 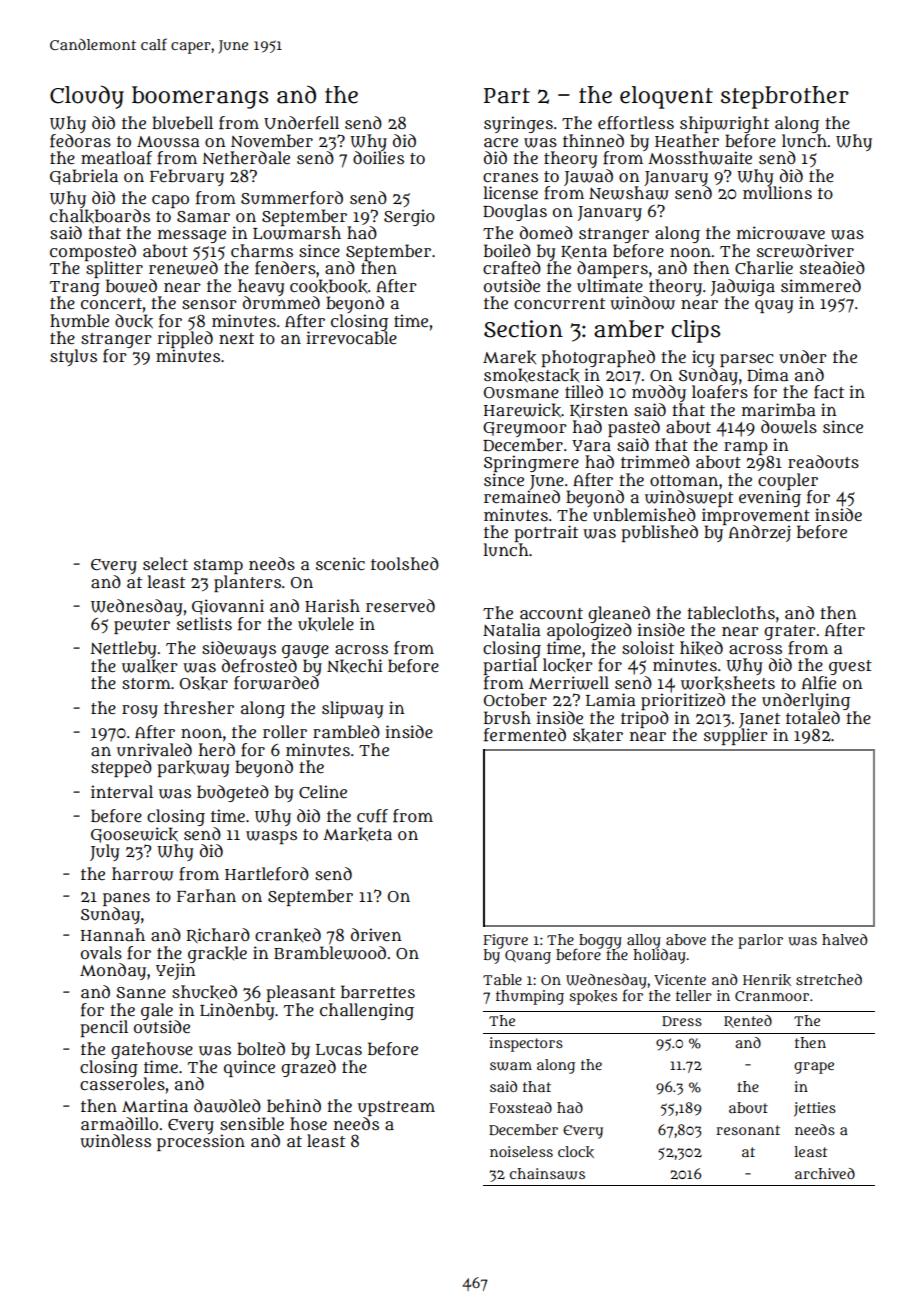 I want to click on stepbrother, so click(x=785, y=97).
